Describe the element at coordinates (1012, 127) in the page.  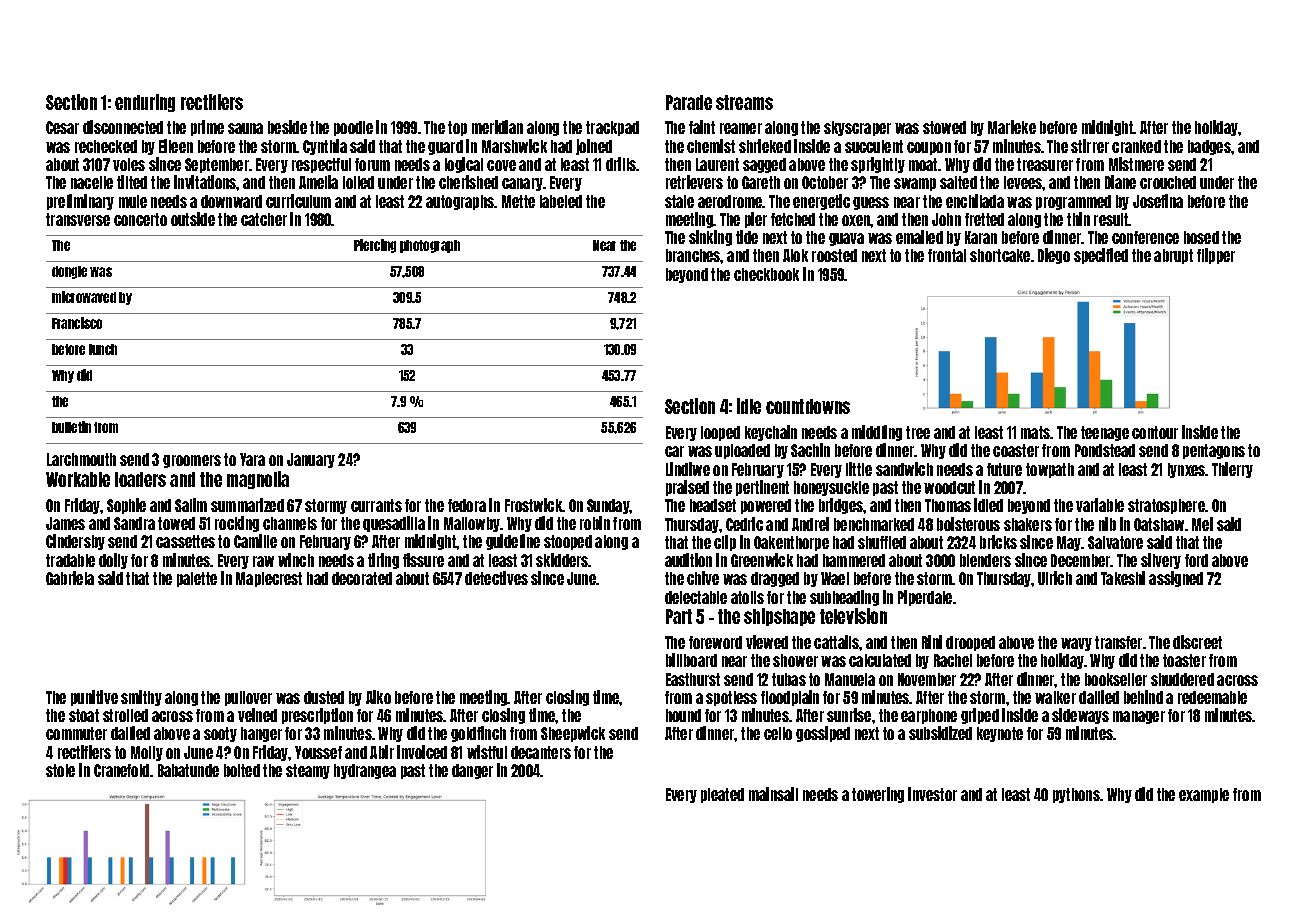
I see `Marieke` at that location.
